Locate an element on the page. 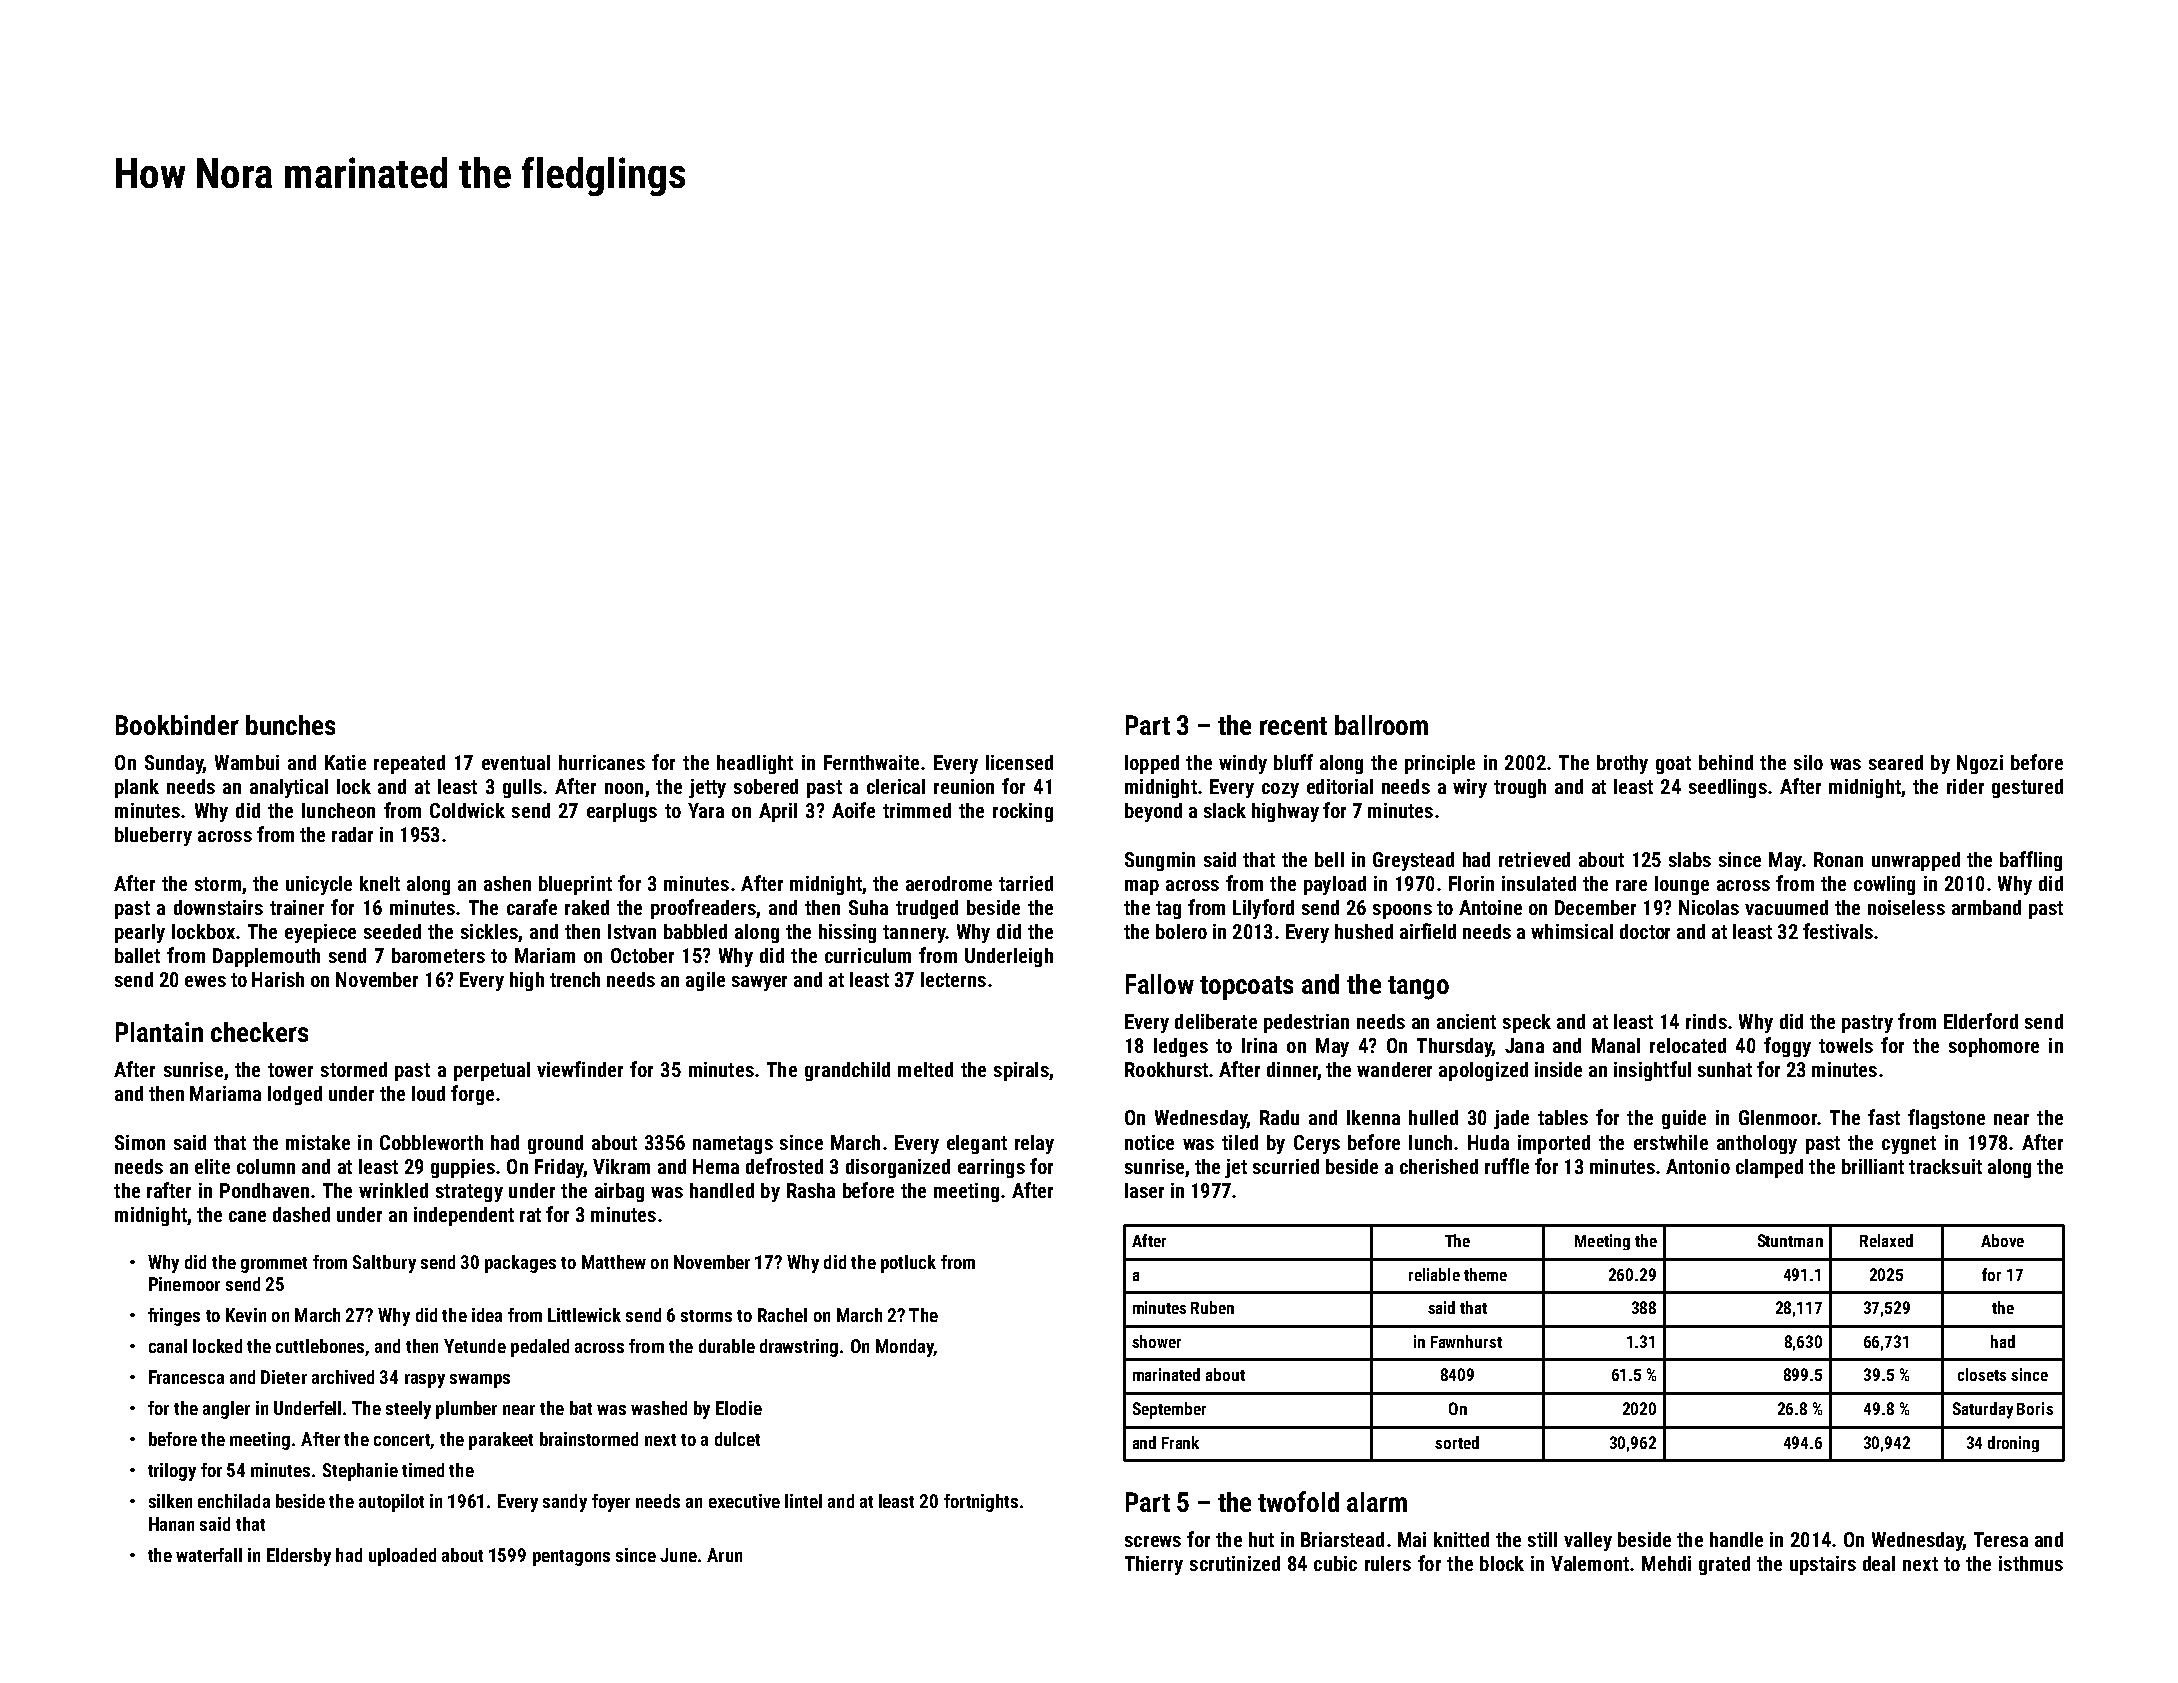 This page has width=2178, height=1683. closets is located at coordinates (1982, 1374).
